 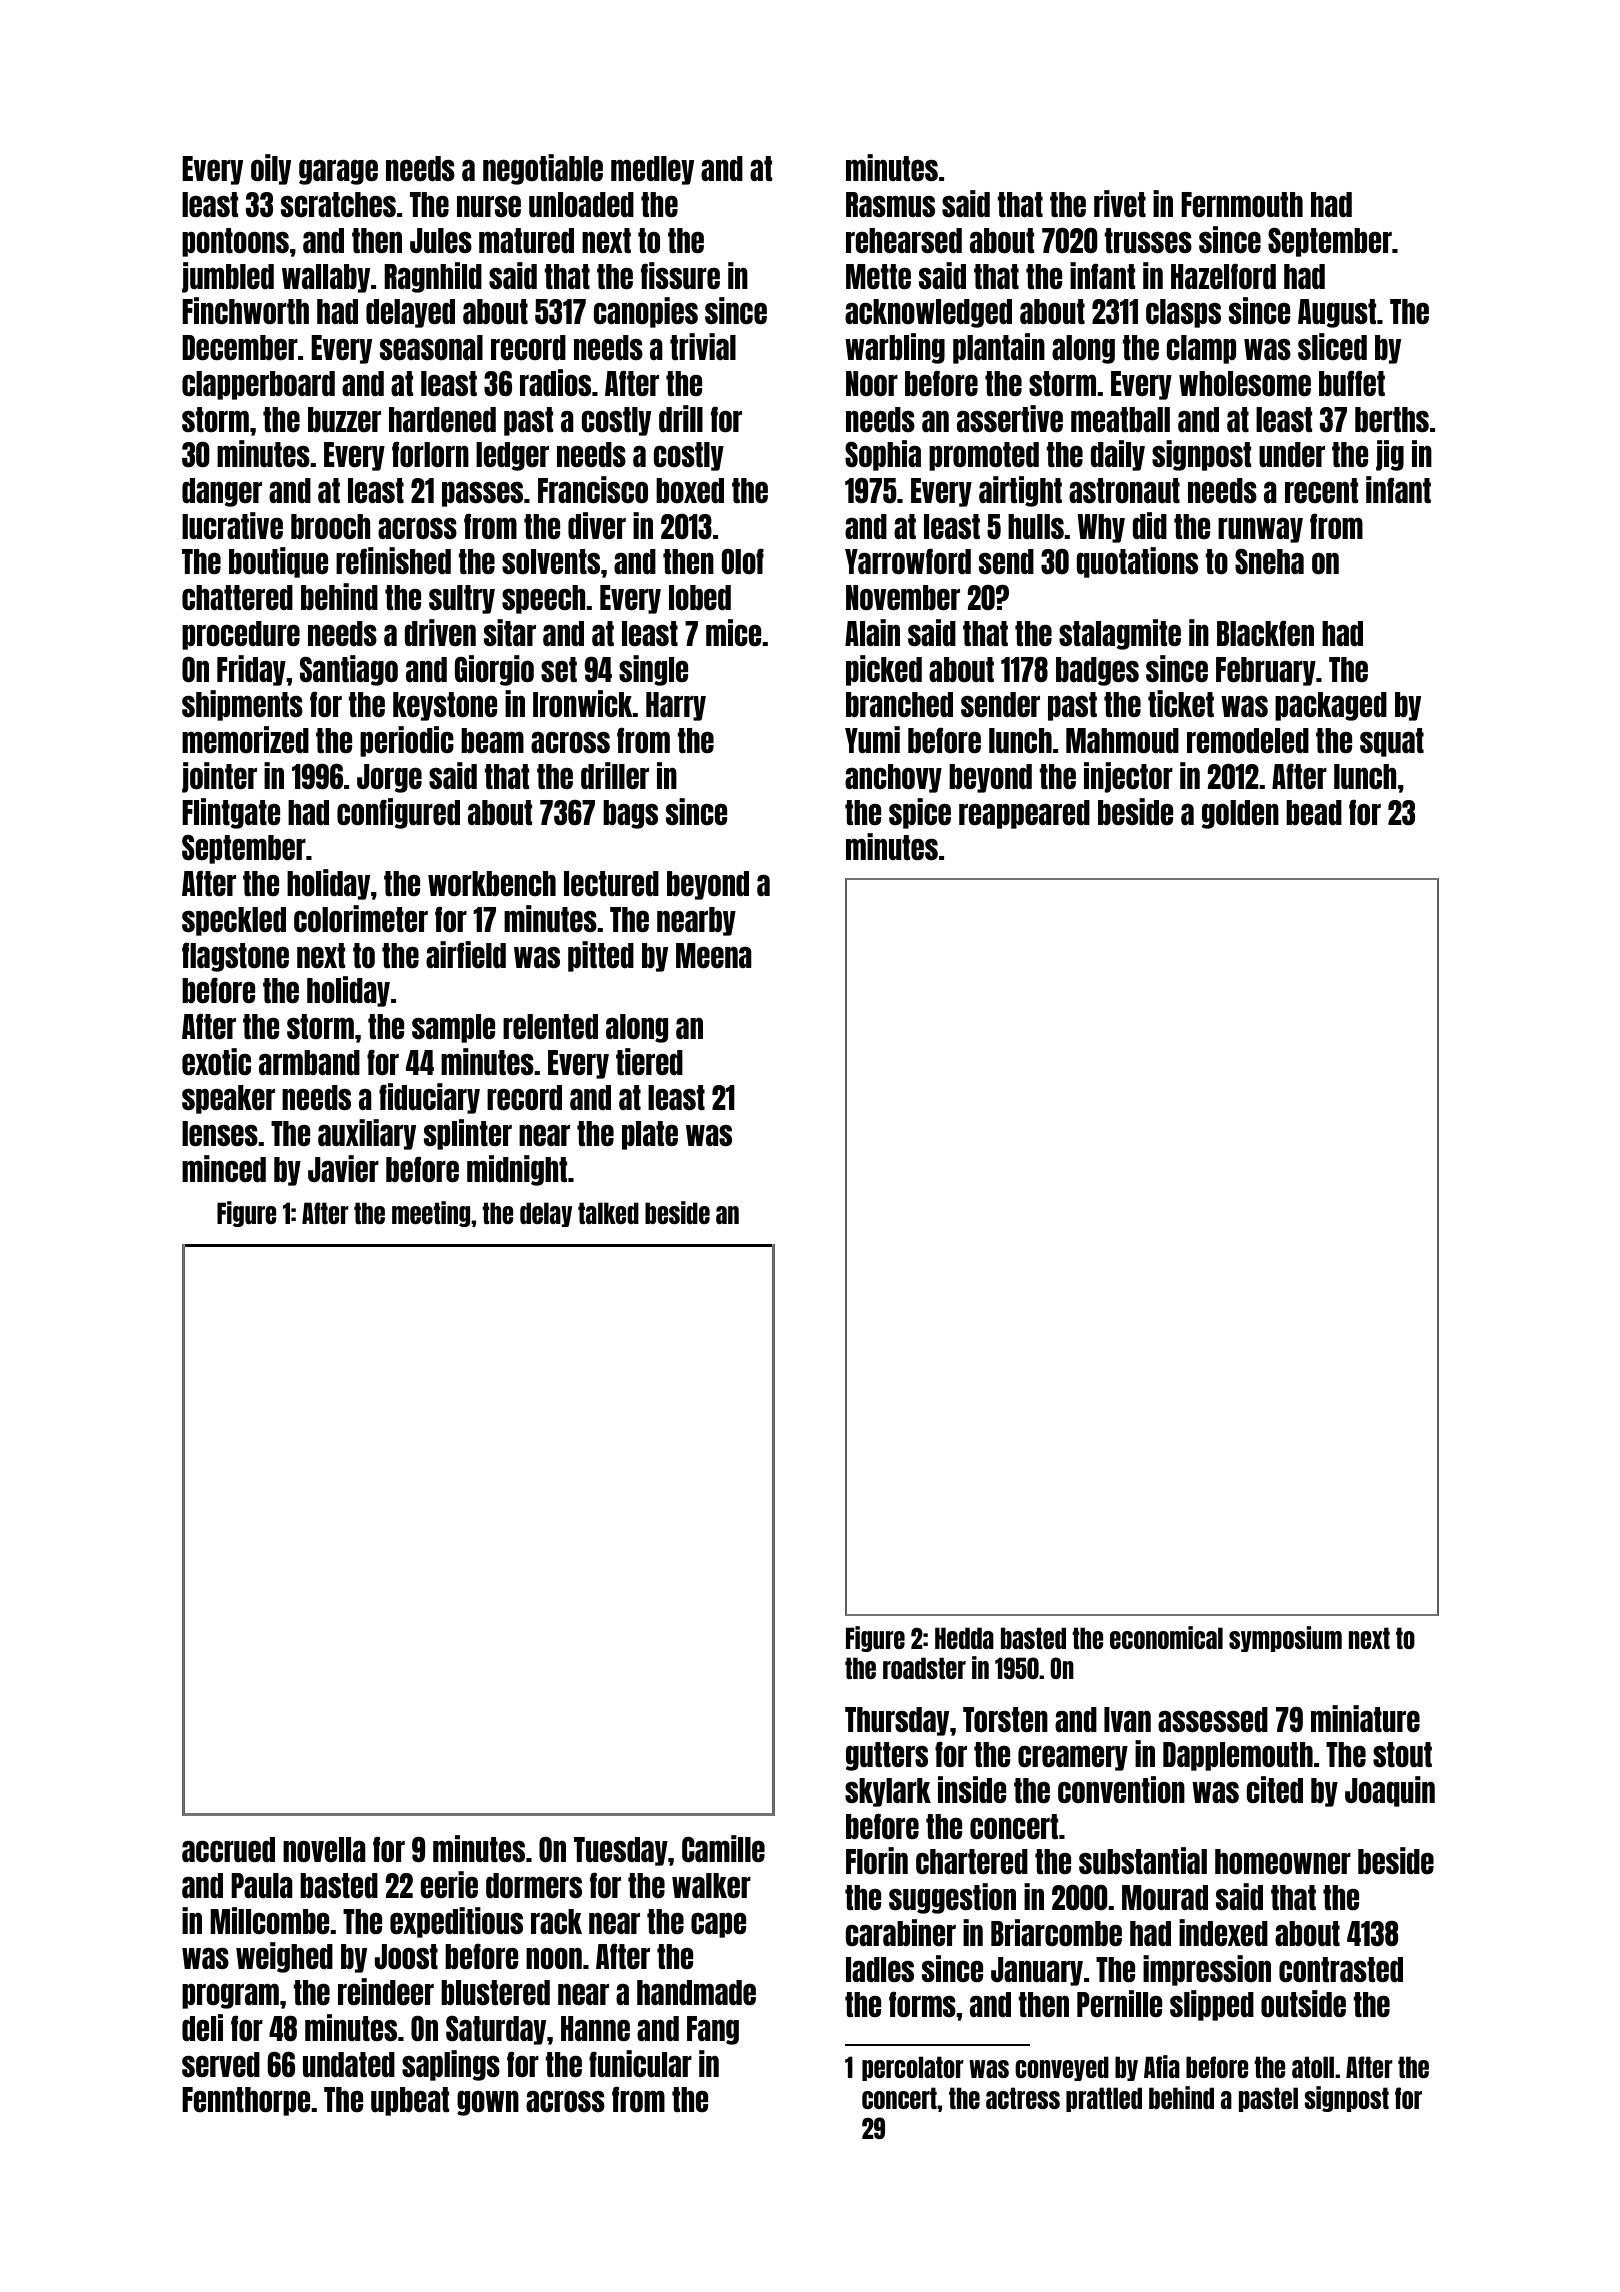 I want to click on bead, so click(x=1314, y=812).
